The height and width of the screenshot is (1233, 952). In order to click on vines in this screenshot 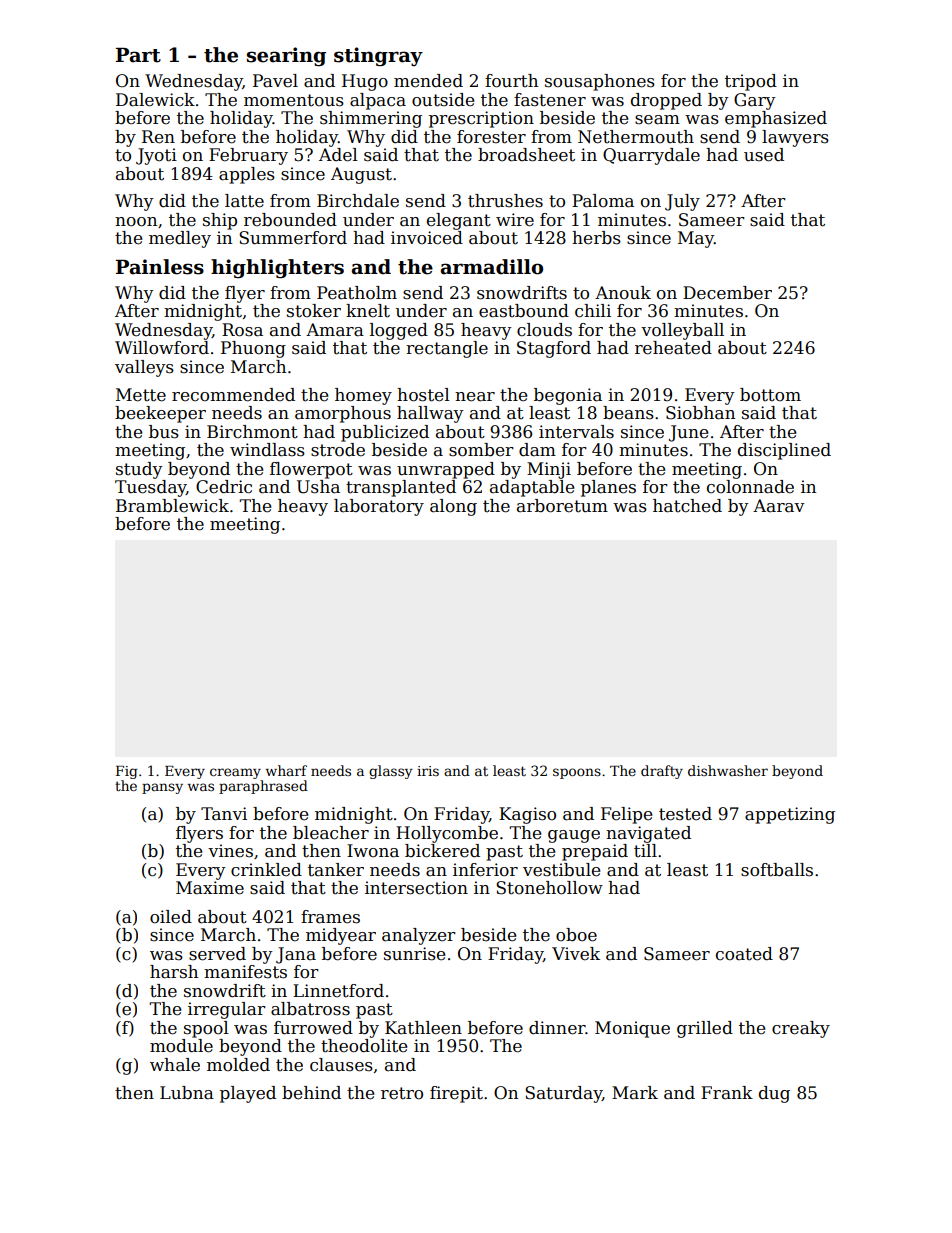, I will do `click(230, 851)`.
